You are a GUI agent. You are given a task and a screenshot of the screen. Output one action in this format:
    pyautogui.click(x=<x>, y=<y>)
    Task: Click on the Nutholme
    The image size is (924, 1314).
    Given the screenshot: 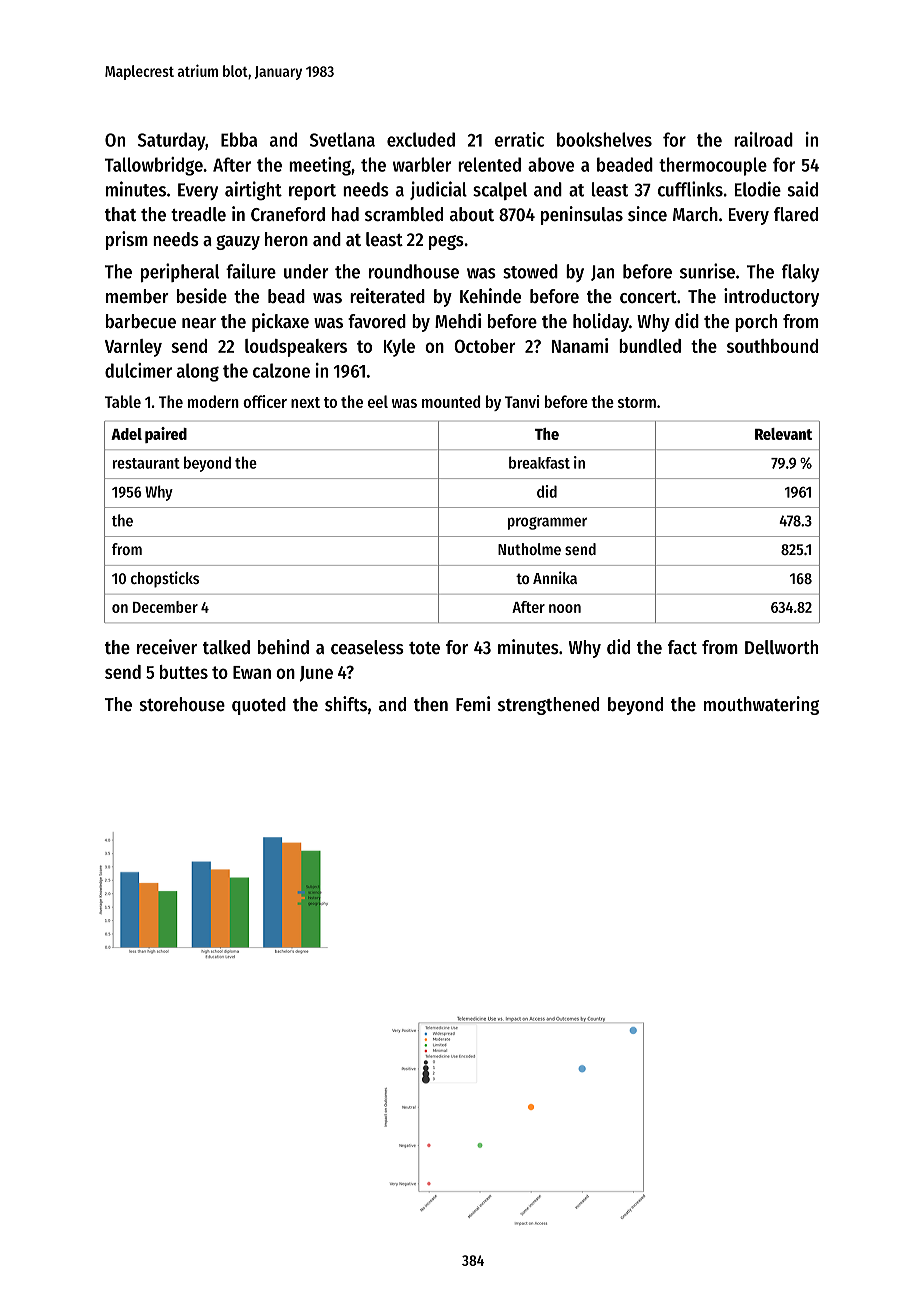 What is the action you would take?
    pyautogui.click(x=529, y=549)
